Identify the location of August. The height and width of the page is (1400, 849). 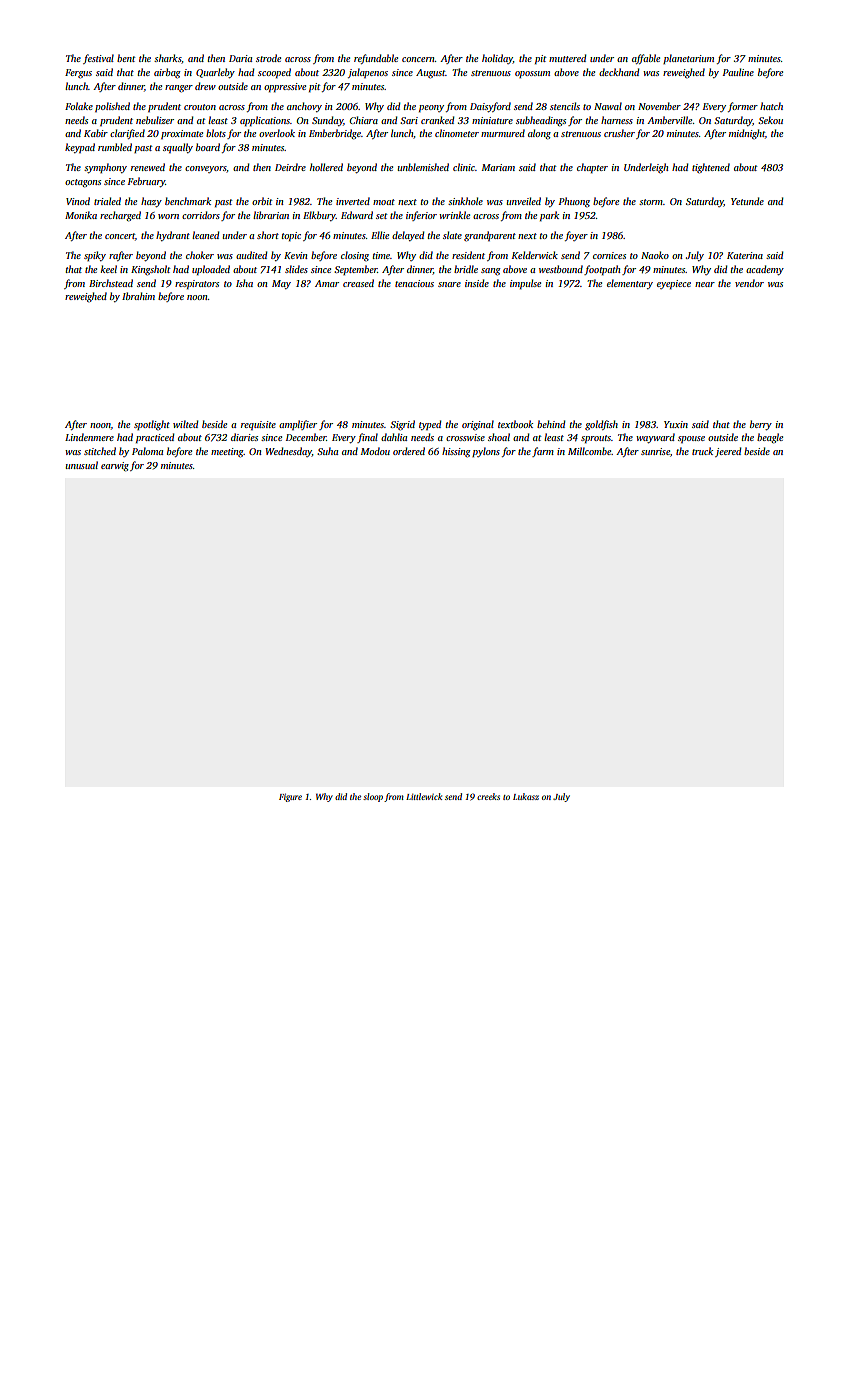
(431, 74).
